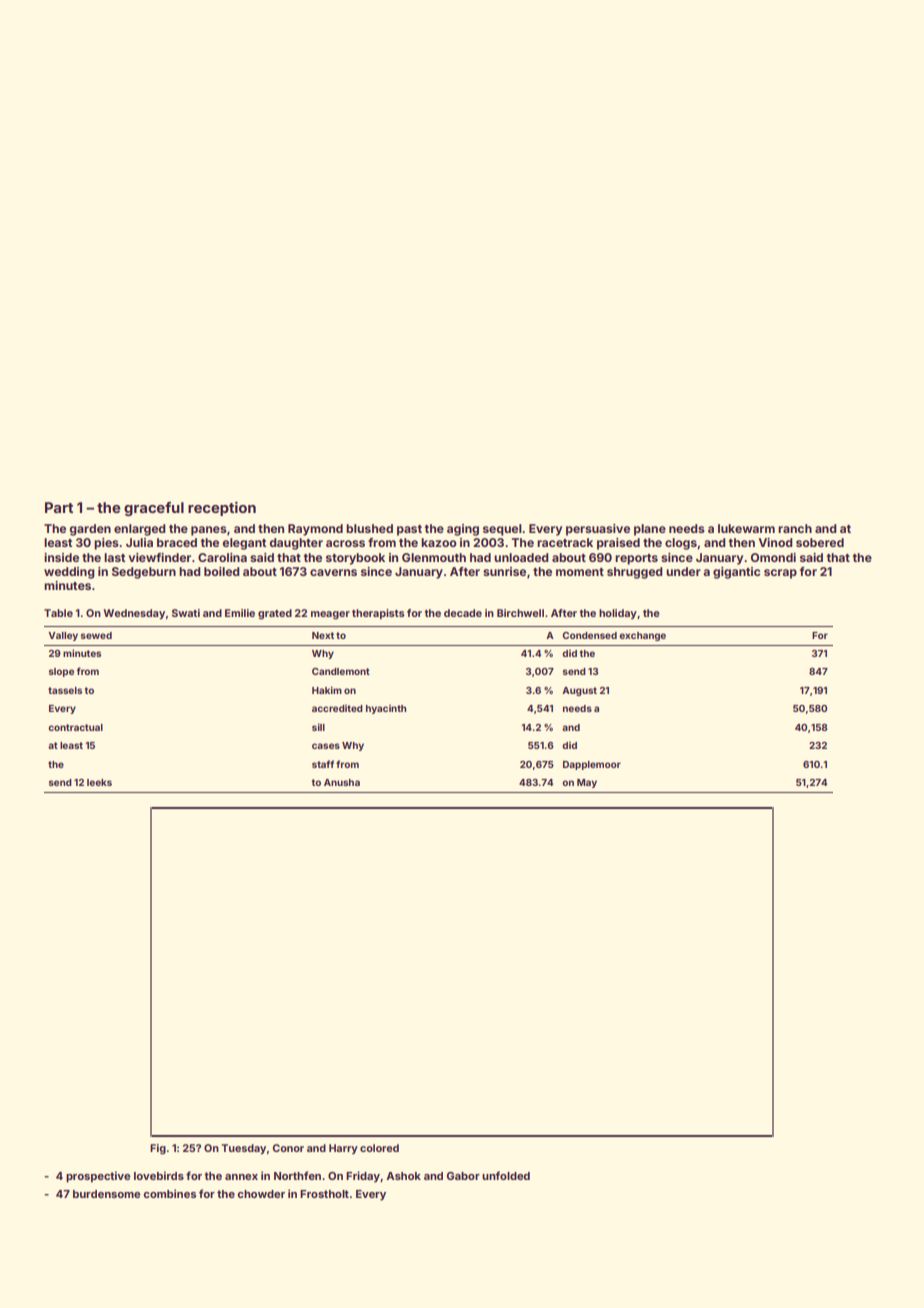 The width and height of the image is (924, 1308). I want to click on Dapplemoor, so click(592, 765).
